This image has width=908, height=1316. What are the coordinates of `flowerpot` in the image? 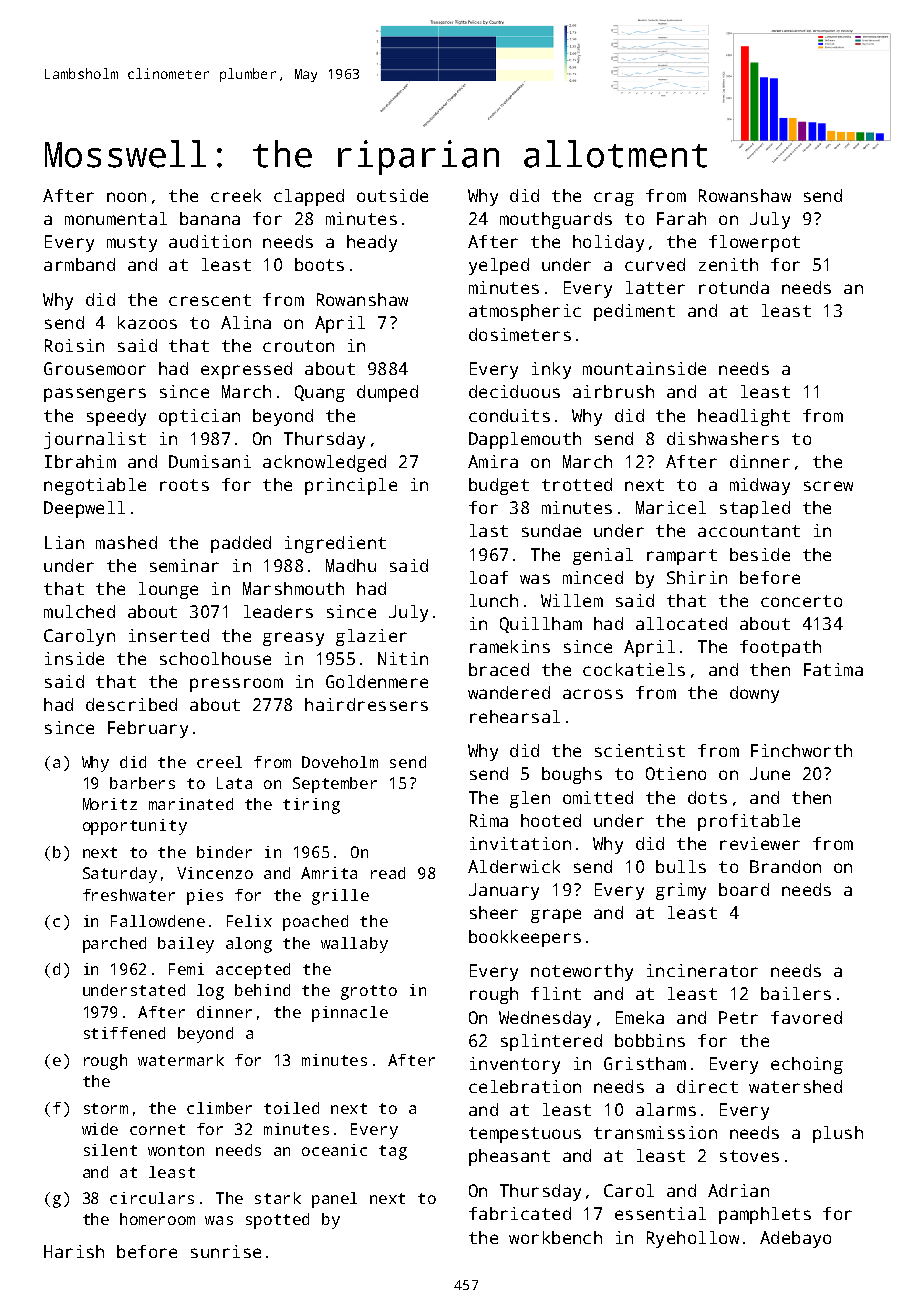 It's located at (754, 243).
